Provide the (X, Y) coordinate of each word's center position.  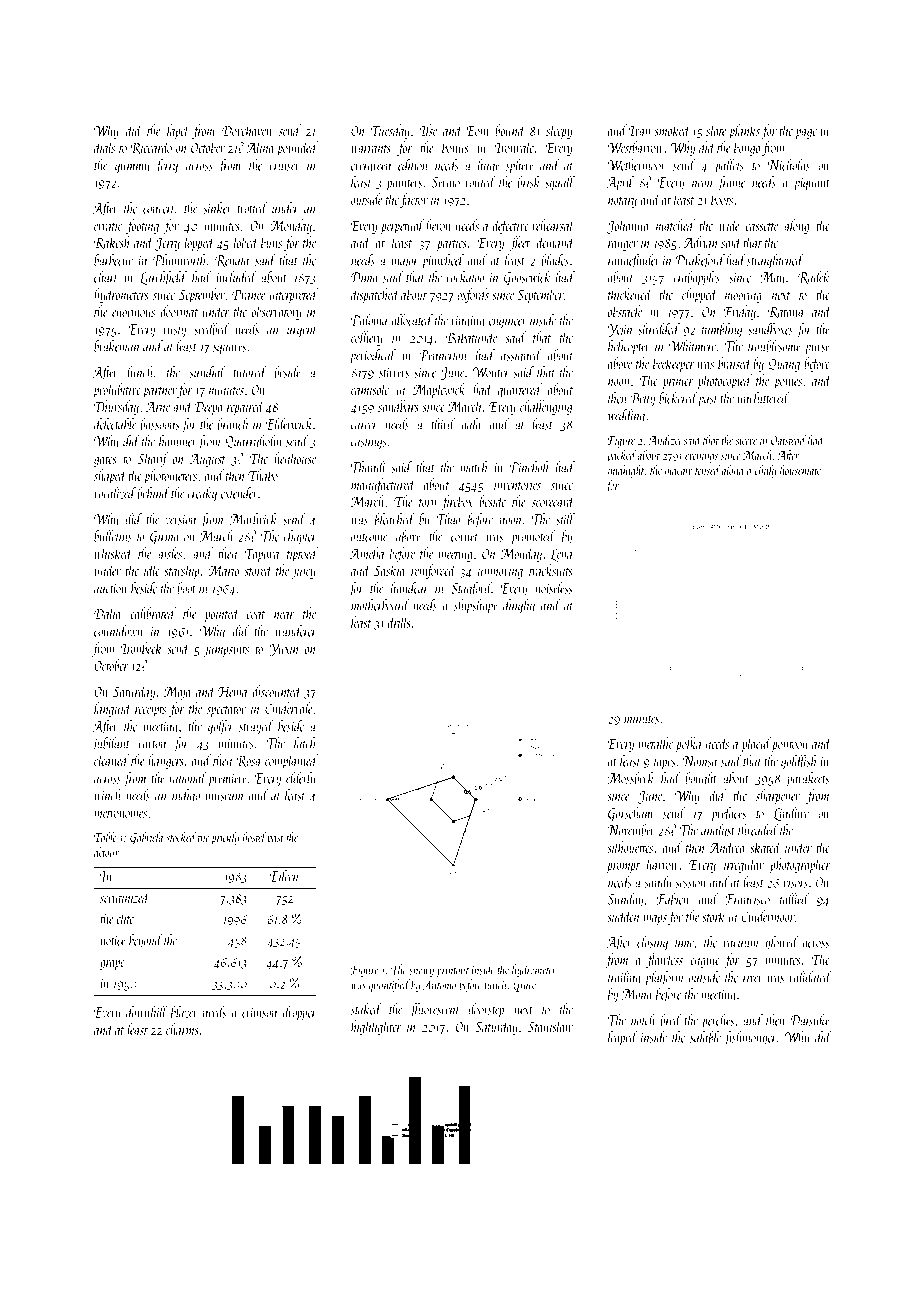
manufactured (383, 485)
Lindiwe (791, 814)
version (181, 520)
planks (744, 131)
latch (305, 743)
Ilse (428, 130)
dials (104, 147)
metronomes (120, 814)
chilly (765, 471)
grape (112, 965)
